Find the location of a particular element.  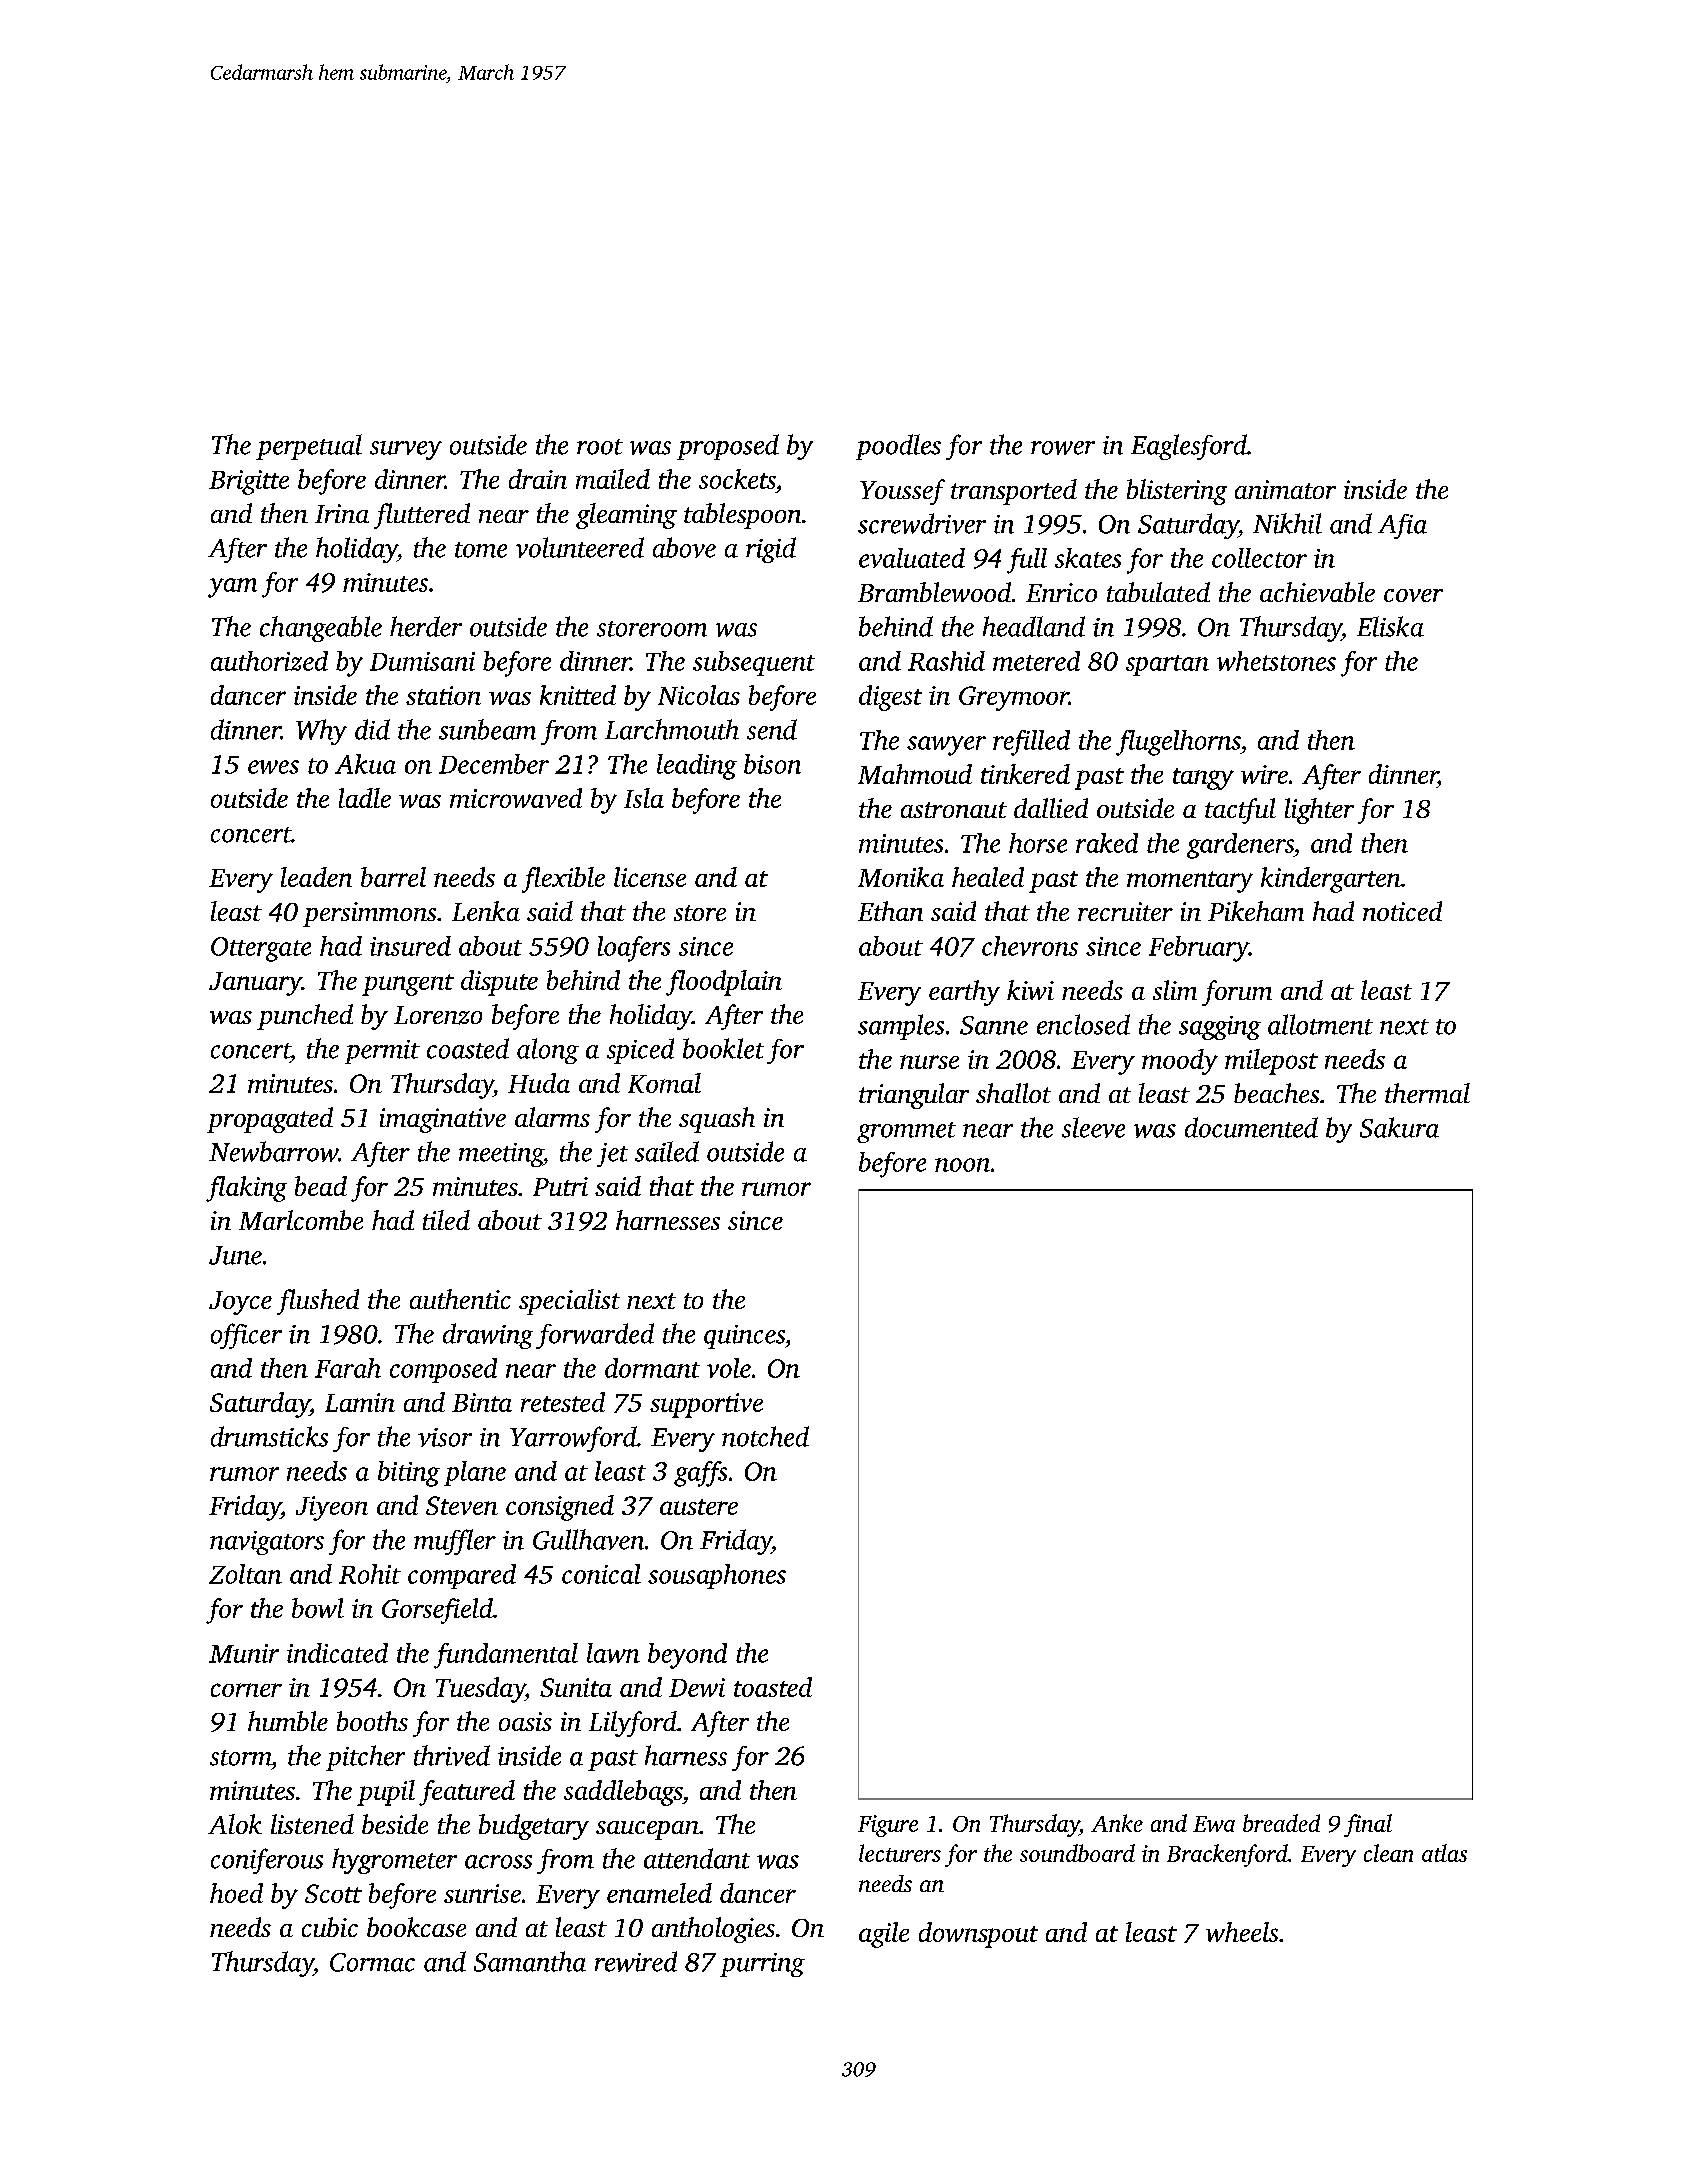

drumsticks is located at coordinates (269, 1436).
